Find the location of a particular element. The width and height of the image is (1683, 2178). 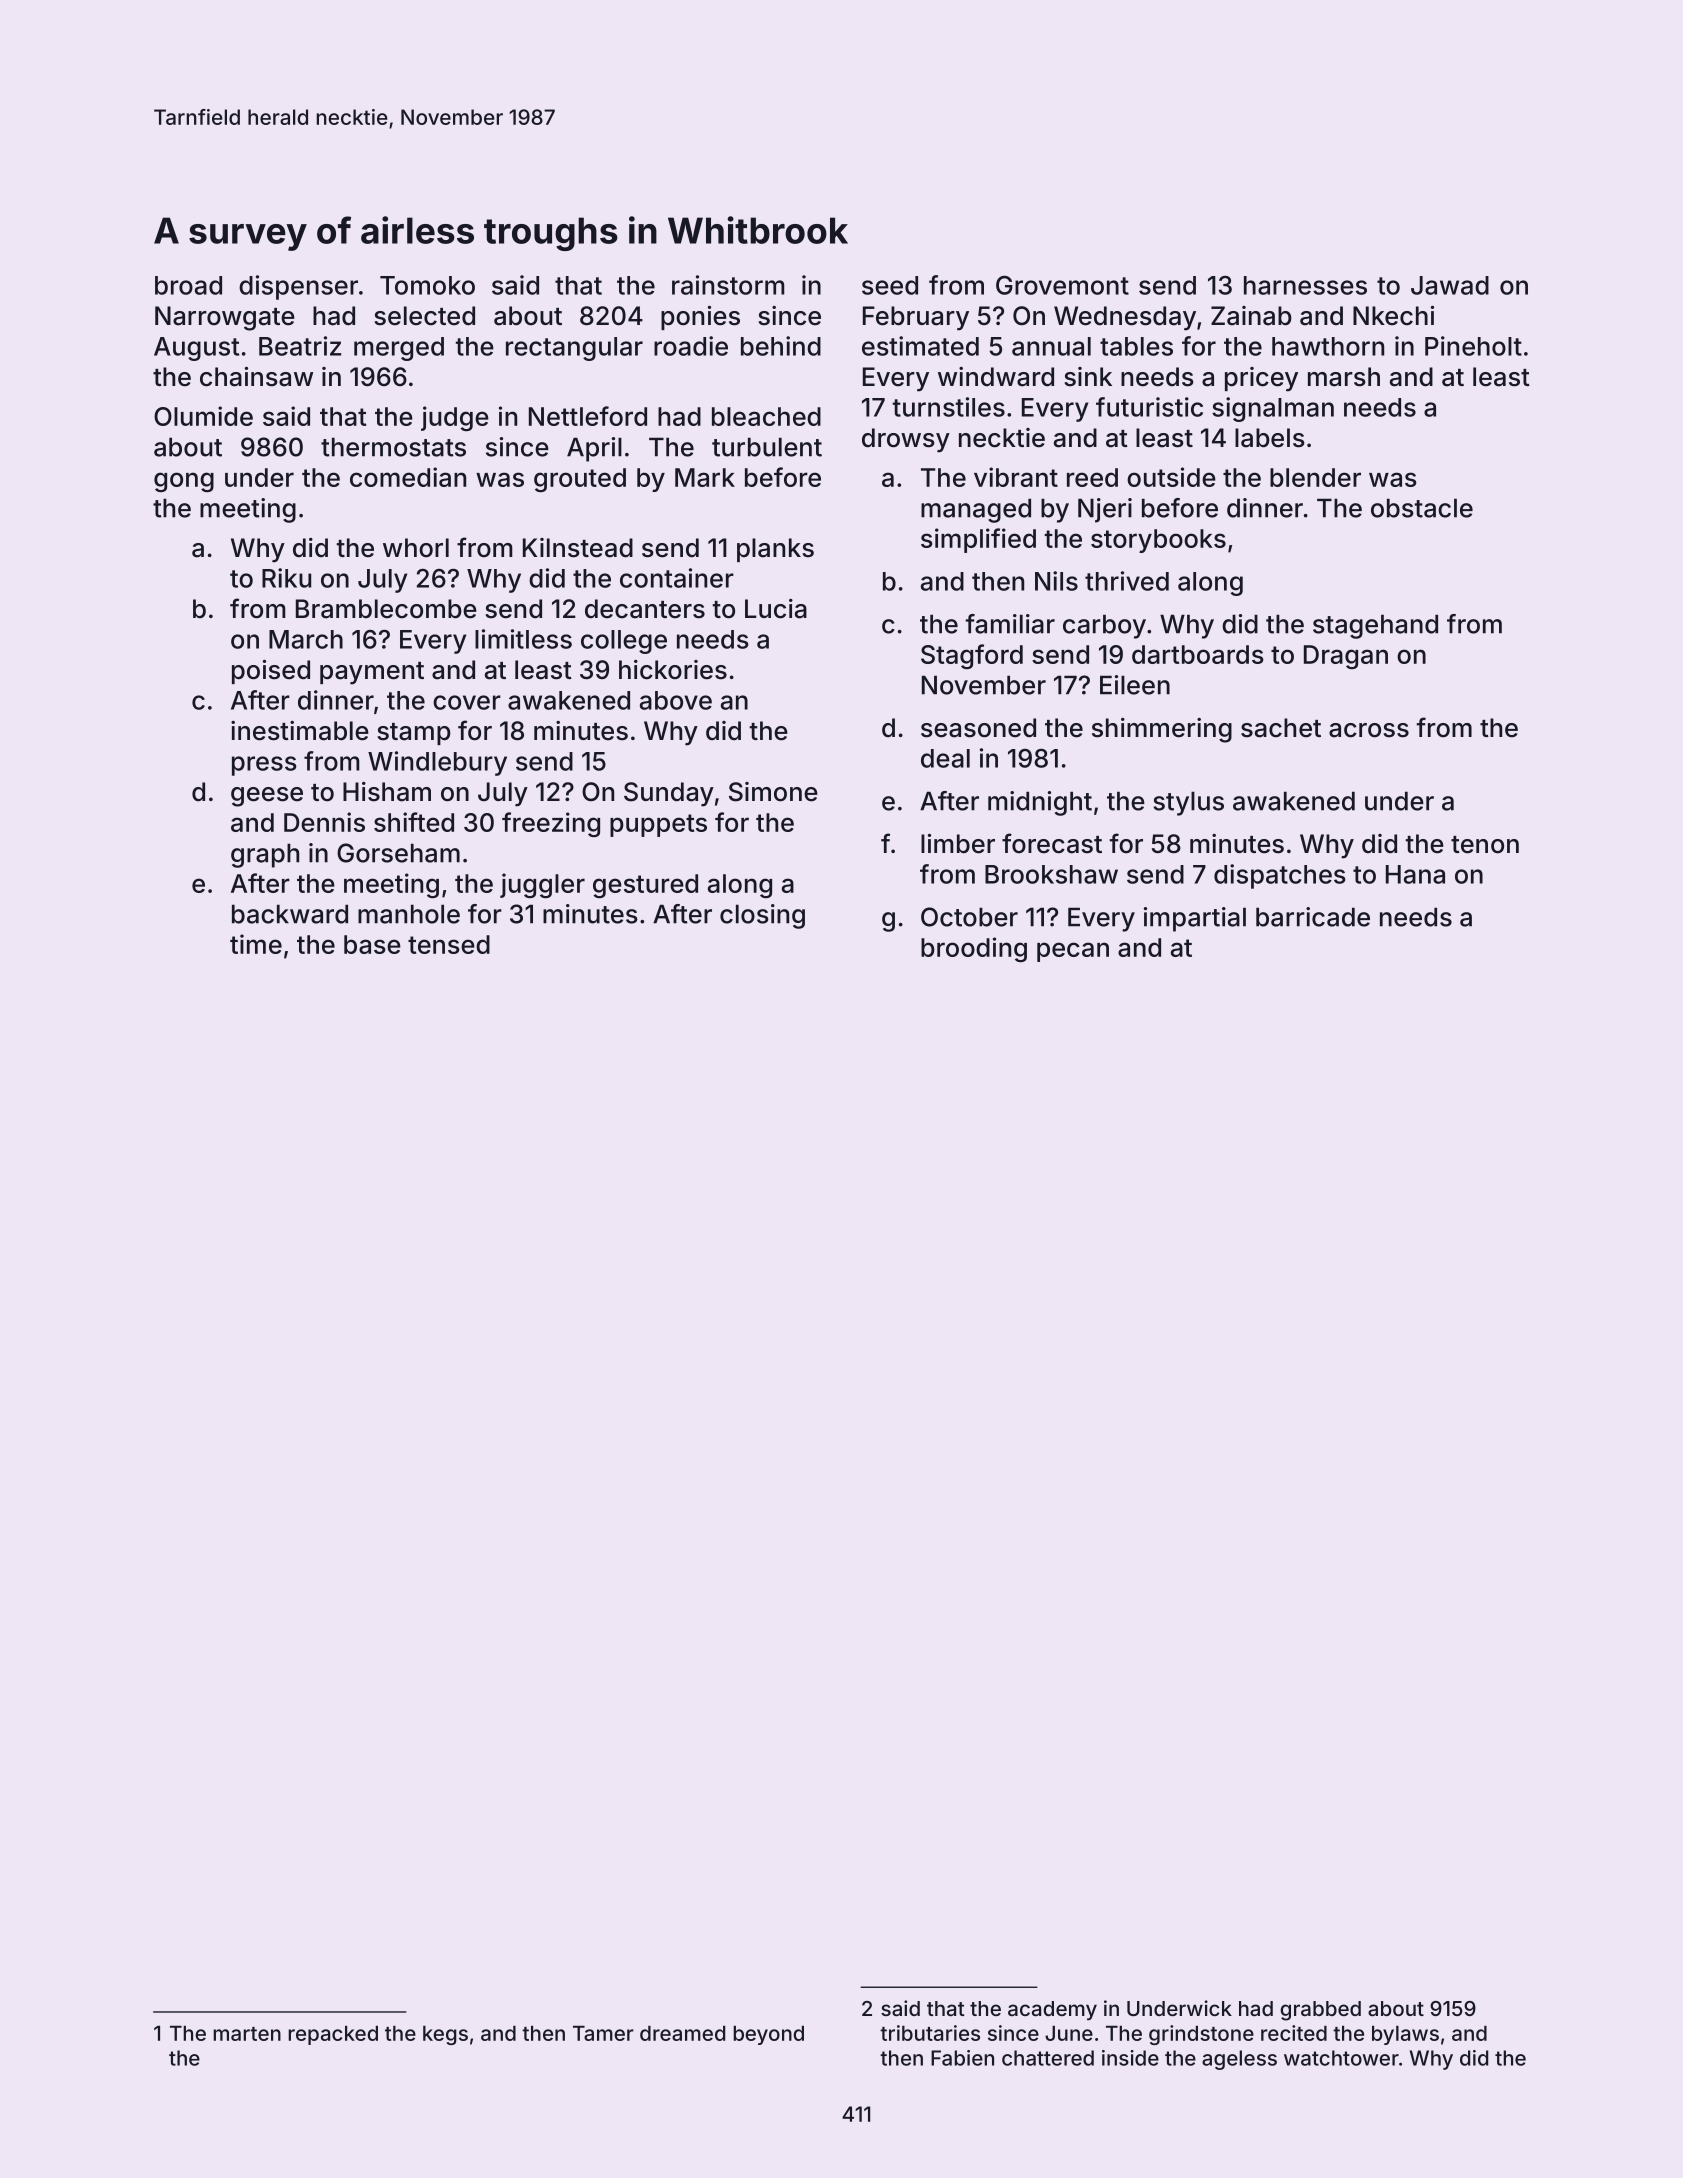

repacked is located at coordinates (333, 2035).
